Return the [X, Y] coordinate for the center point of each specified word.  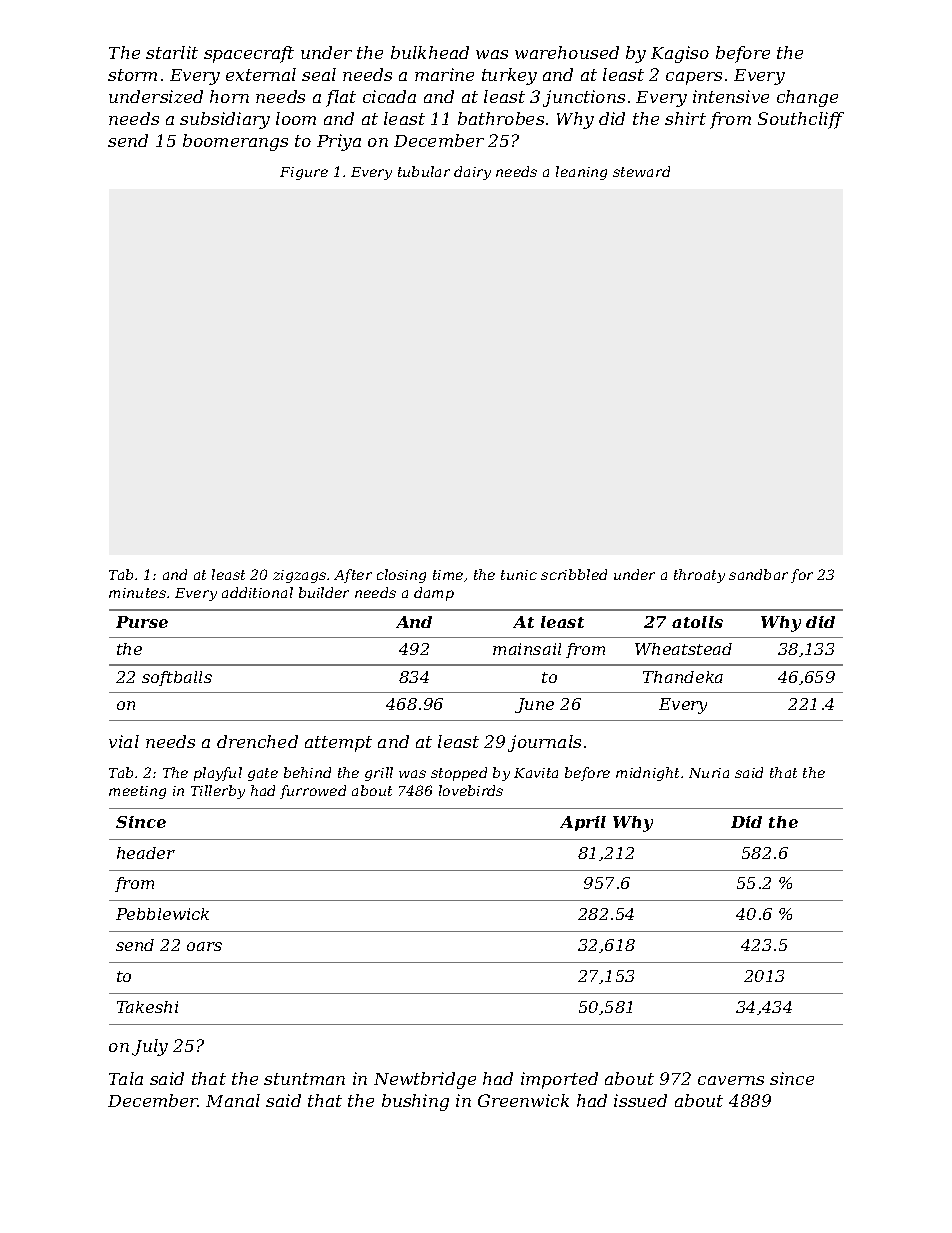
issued [640, 1100]
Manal [233, 1100]
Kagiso [680, 54]
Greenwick [523, 1100]
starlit [172, 52]
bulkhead [430, 52]
